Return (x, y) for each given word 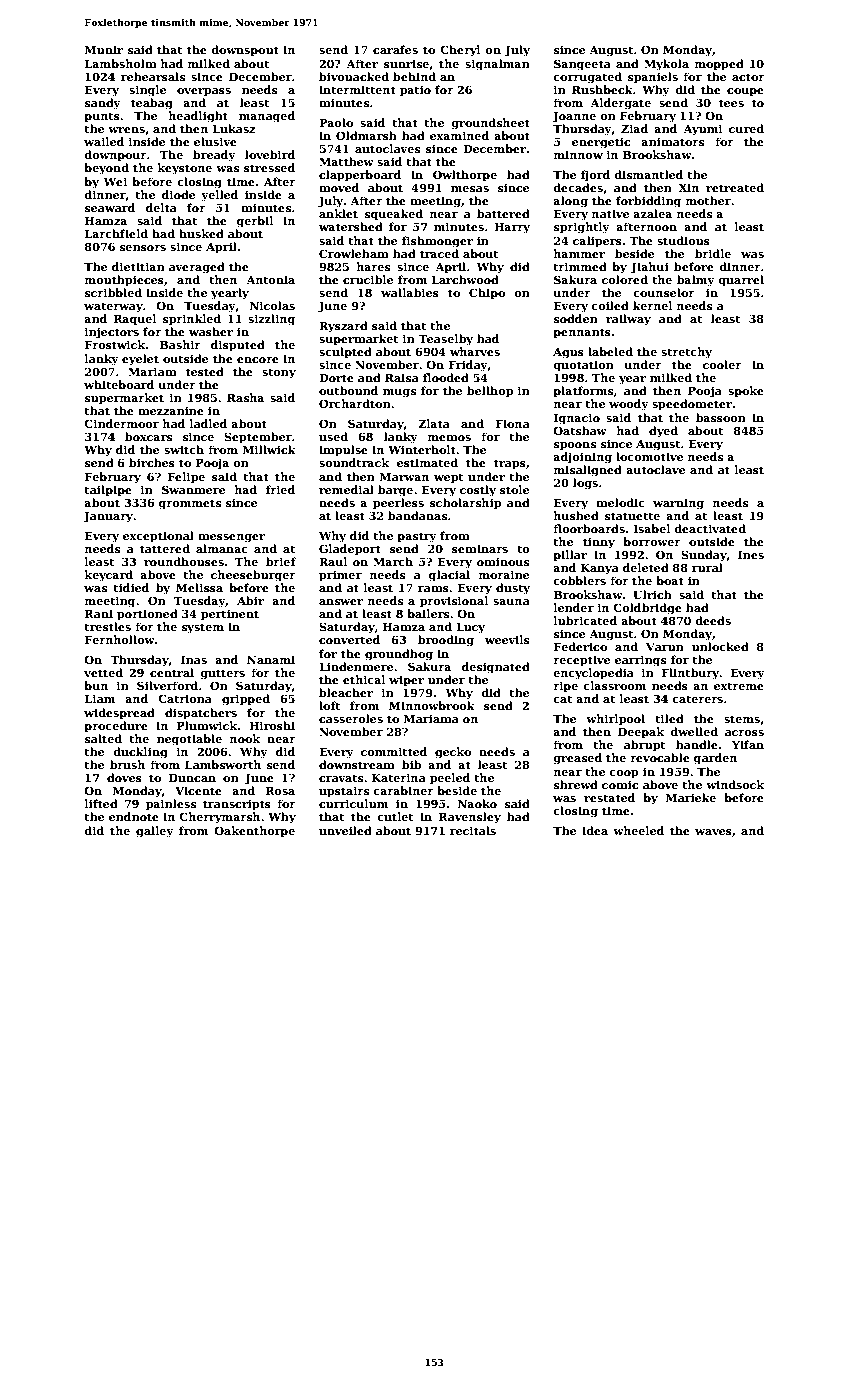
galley (155, 832)
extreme (739, 686)
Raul (333, 561)
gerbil (255, 222)
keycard (109, 576)
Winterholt (422, 449)
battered (503, 213)
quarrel (741, 281)
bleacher (346, 692)
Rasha (245, 397)
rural (707, 567)
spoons (575, 446)
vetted (103, 672)
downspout (245, 51)
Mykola (666, 65)
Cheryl (460, 51)
